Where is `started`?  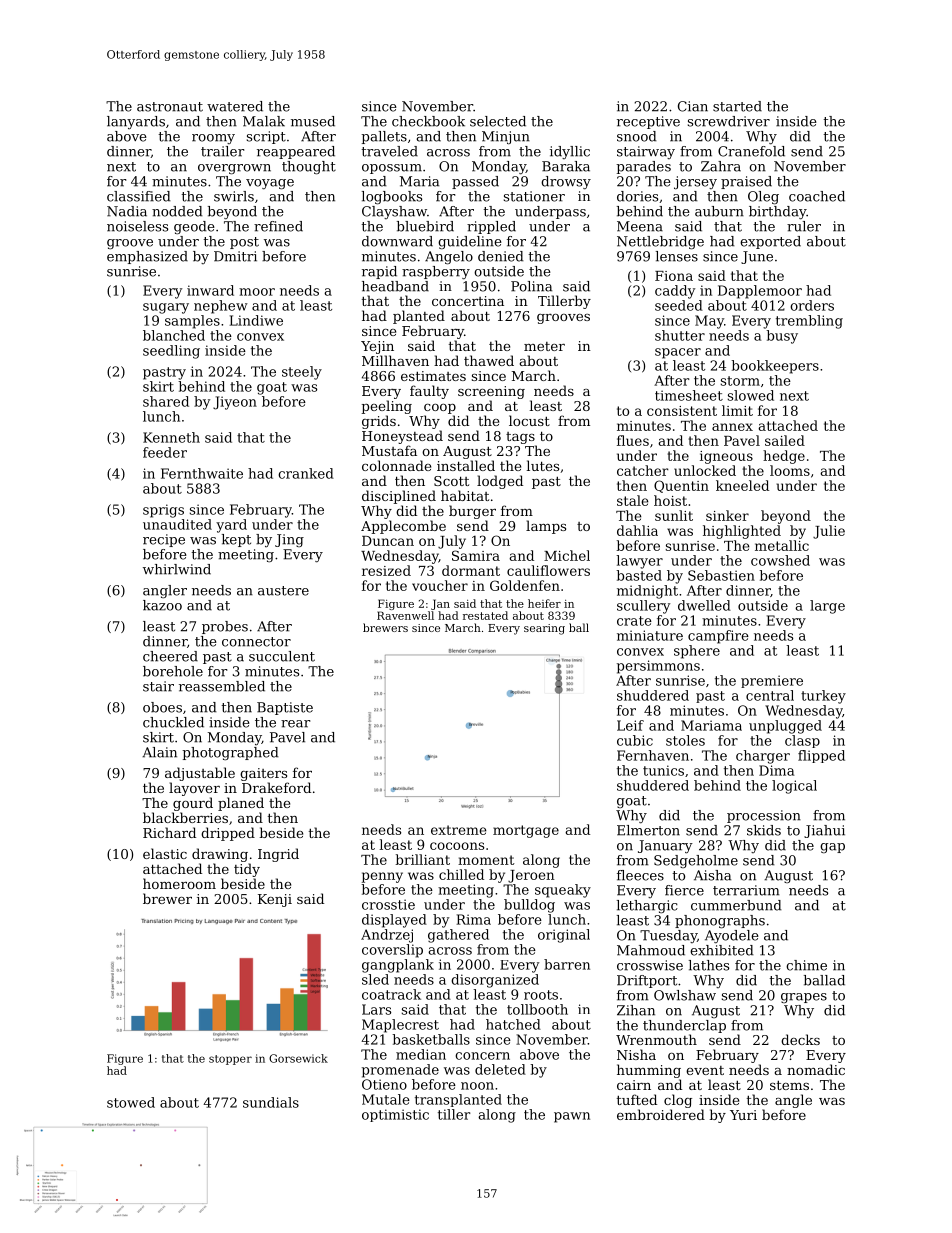 started is located at coordinates (737, 106).
